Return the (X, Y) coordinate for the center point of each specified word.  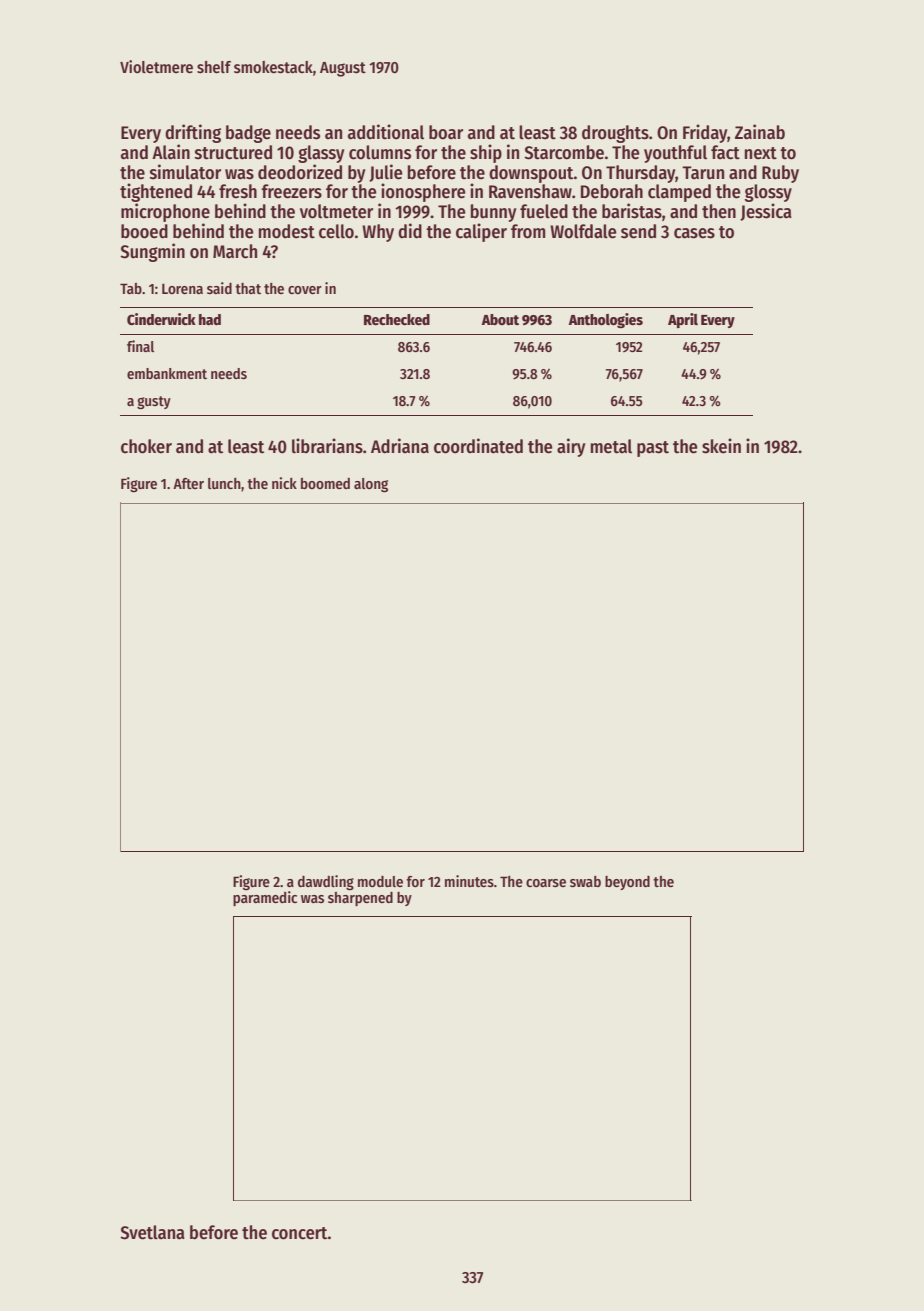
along (371, 485)
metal (611, 446)
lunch (224, 483)
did (410, 231)
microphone (165, 212)
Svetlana (152, 1232)
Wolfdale (583, 231)
